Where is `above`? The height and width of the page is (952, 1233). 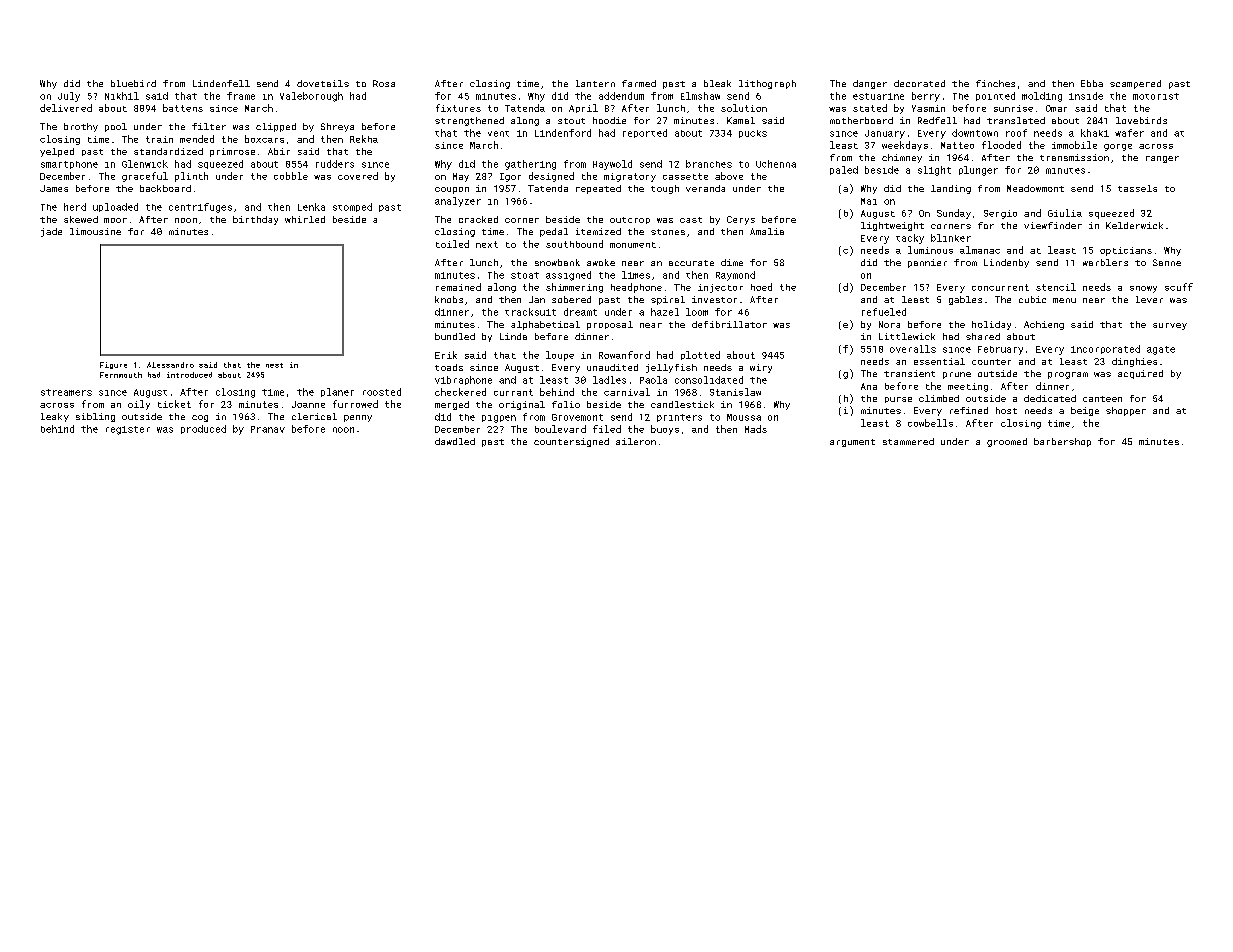
above is located at coordinates (729, 176).
